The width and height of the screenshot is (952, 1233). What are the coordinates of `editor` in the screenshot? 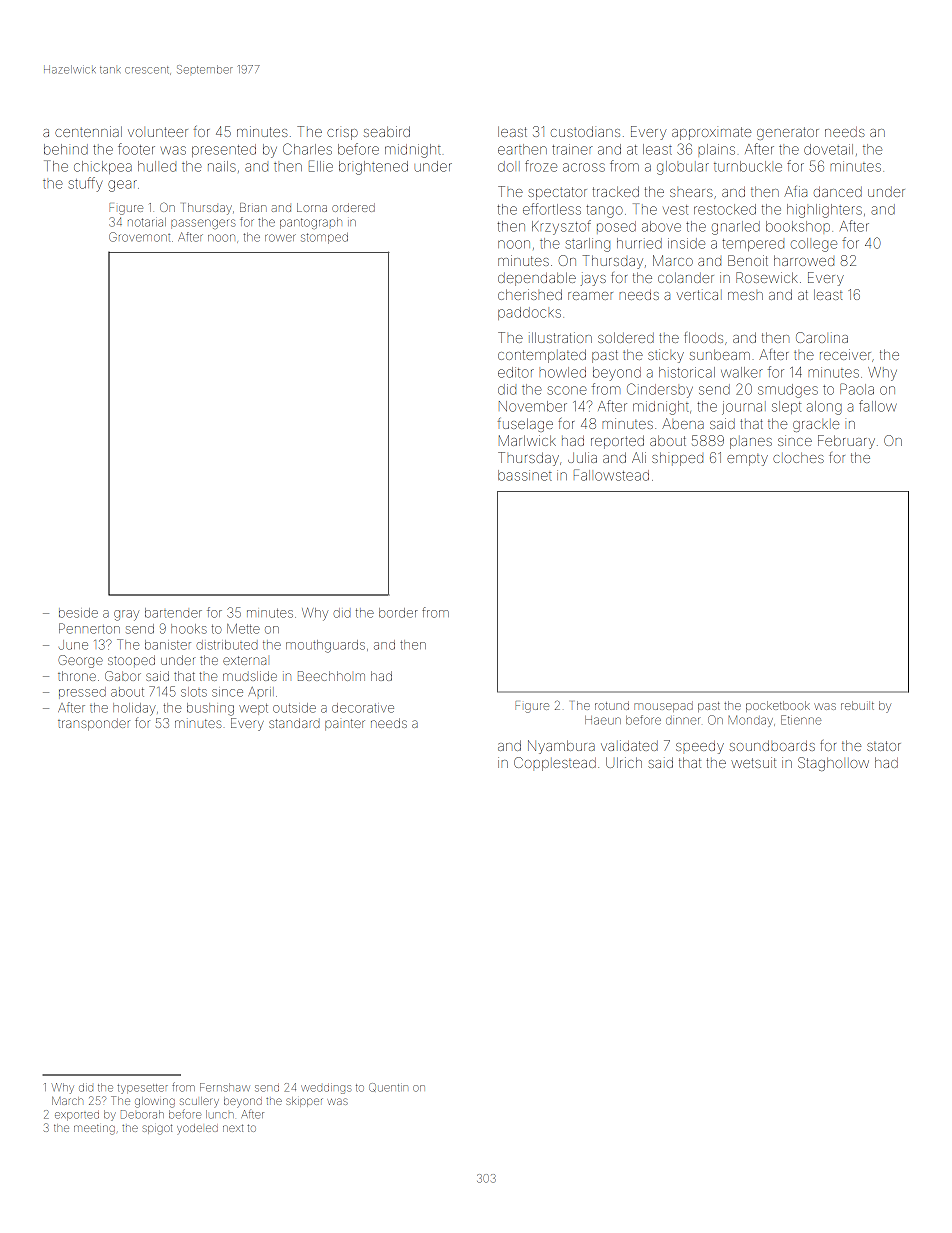 It's located at (516, 372).
